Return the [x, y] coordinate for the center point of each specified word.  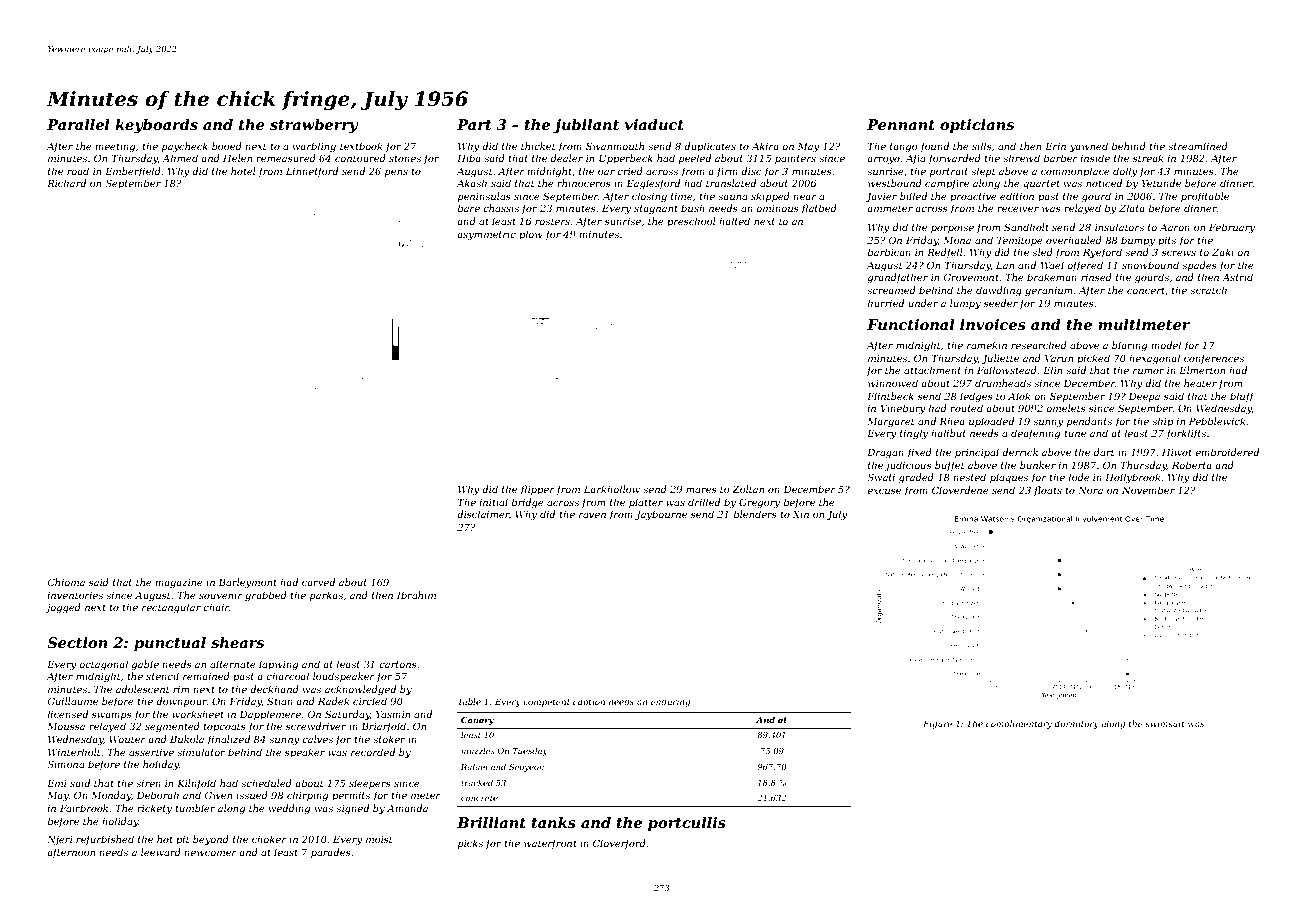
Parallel [78, 124]
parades [331, 853]
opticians [977, 126]
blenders [755, 514]
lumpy [965, 304]
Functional [911, 324]
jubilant [586, 126]
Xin [800, 514]
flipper [537, 490]
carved [318, 582]
